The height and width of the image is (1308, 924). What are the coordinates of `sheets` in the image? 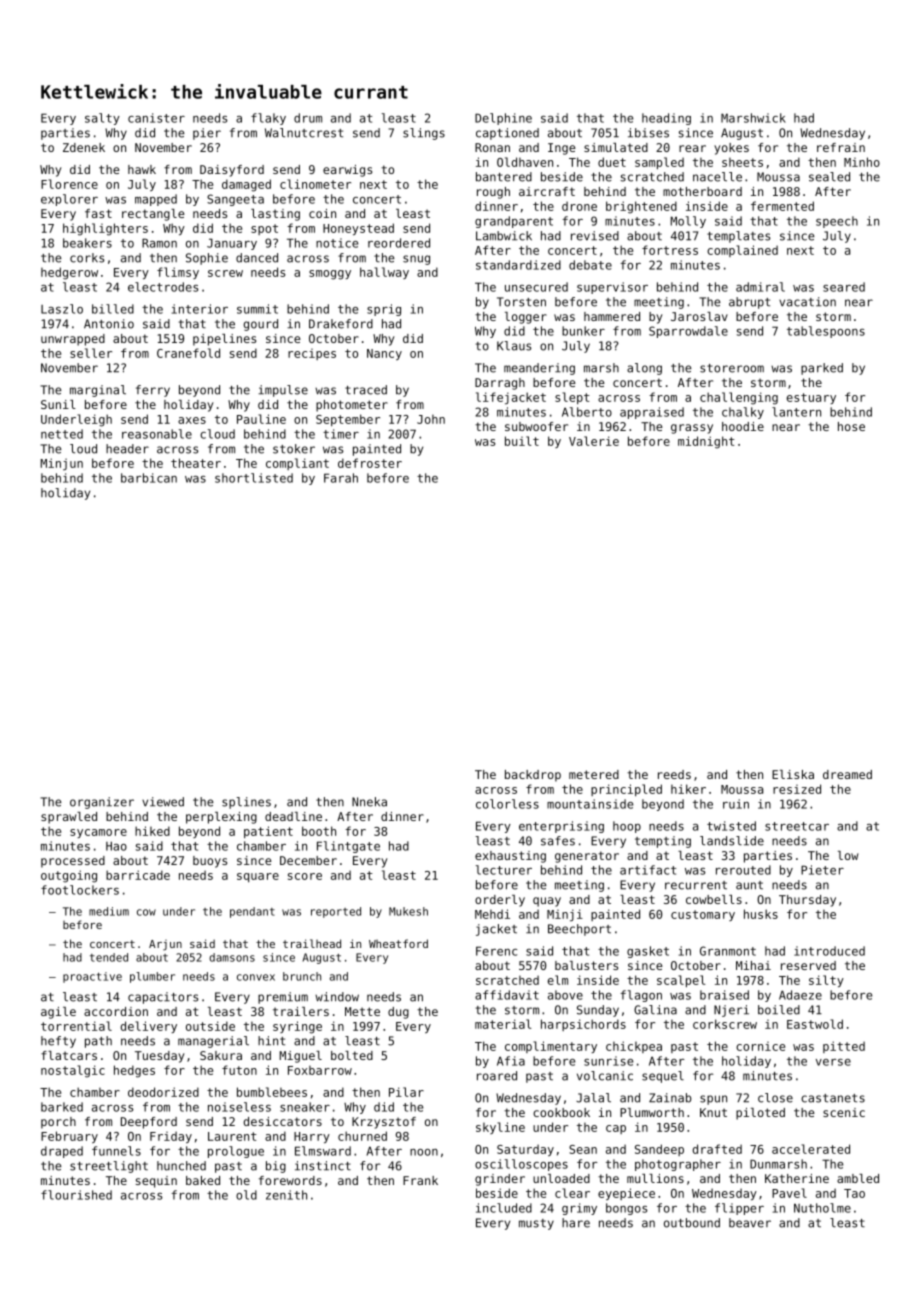 It's located at (742, 162).
